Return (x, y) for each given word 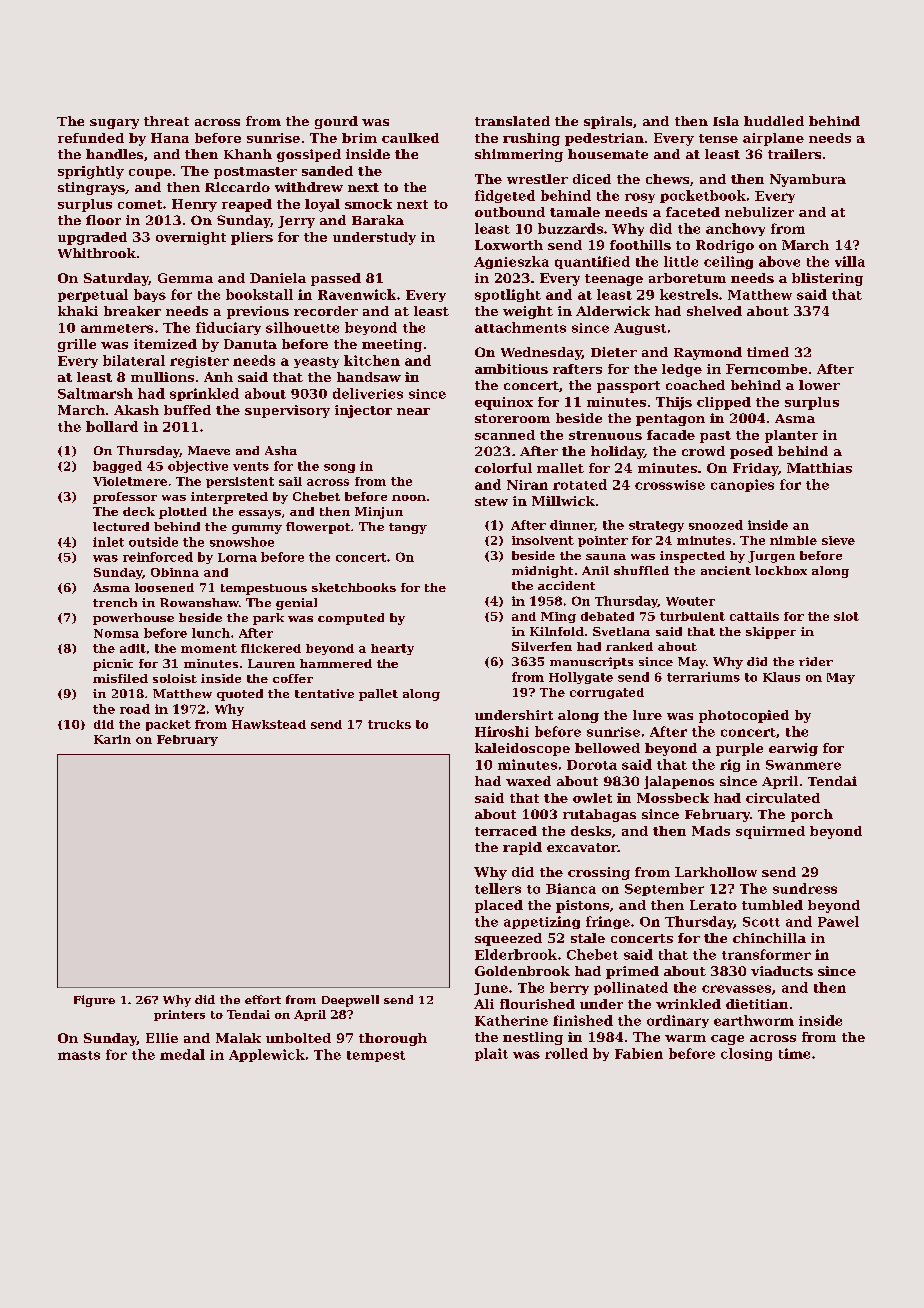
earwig (793, 749)
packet (168, 725)
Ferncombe (766, 369)
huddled (774, 121)
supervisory (287, 411)
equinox (504, 403)
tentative (324, 693)
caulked (410, 138)
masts (79, 1055)
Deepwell (350, 1001)
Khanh (248, 154)
